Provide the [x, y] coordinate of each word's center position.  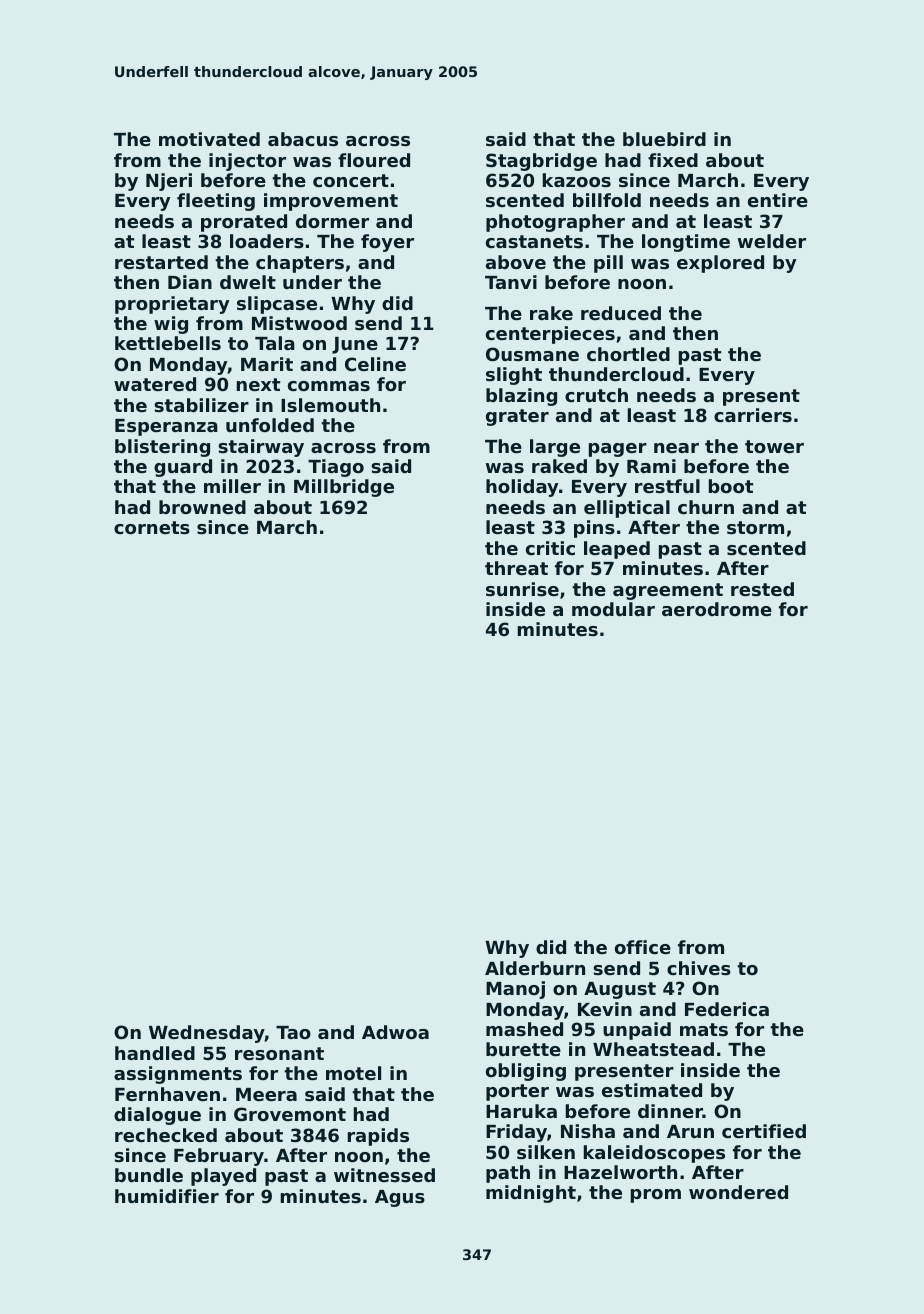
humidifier [167, 1196]
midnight [531, 1194]
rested [762, 589]
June [355, 345]
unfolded [270, 425]
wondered [738, 1192]
